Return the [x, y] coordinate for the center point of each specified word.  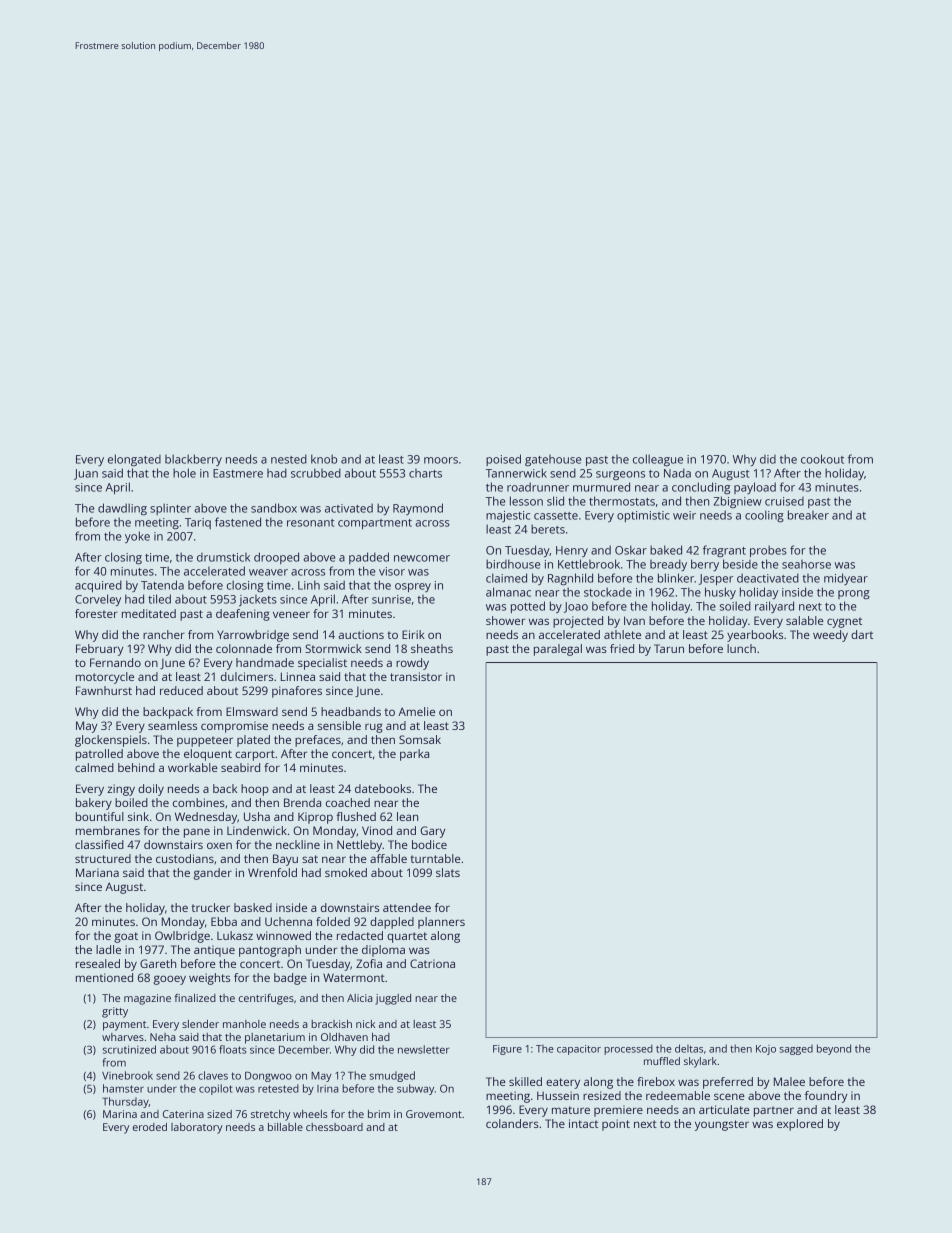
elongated [134, 460]
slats [448, 872]
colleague [658, 460]
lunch [741, 648]
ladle [108, 949]
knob [324, 459]
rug [374, 728]
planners [441, 923]
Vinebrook [127, 1075]
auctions [361, 634]
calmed [94, 767]
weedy [830, 636]
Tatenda [162, 585]
